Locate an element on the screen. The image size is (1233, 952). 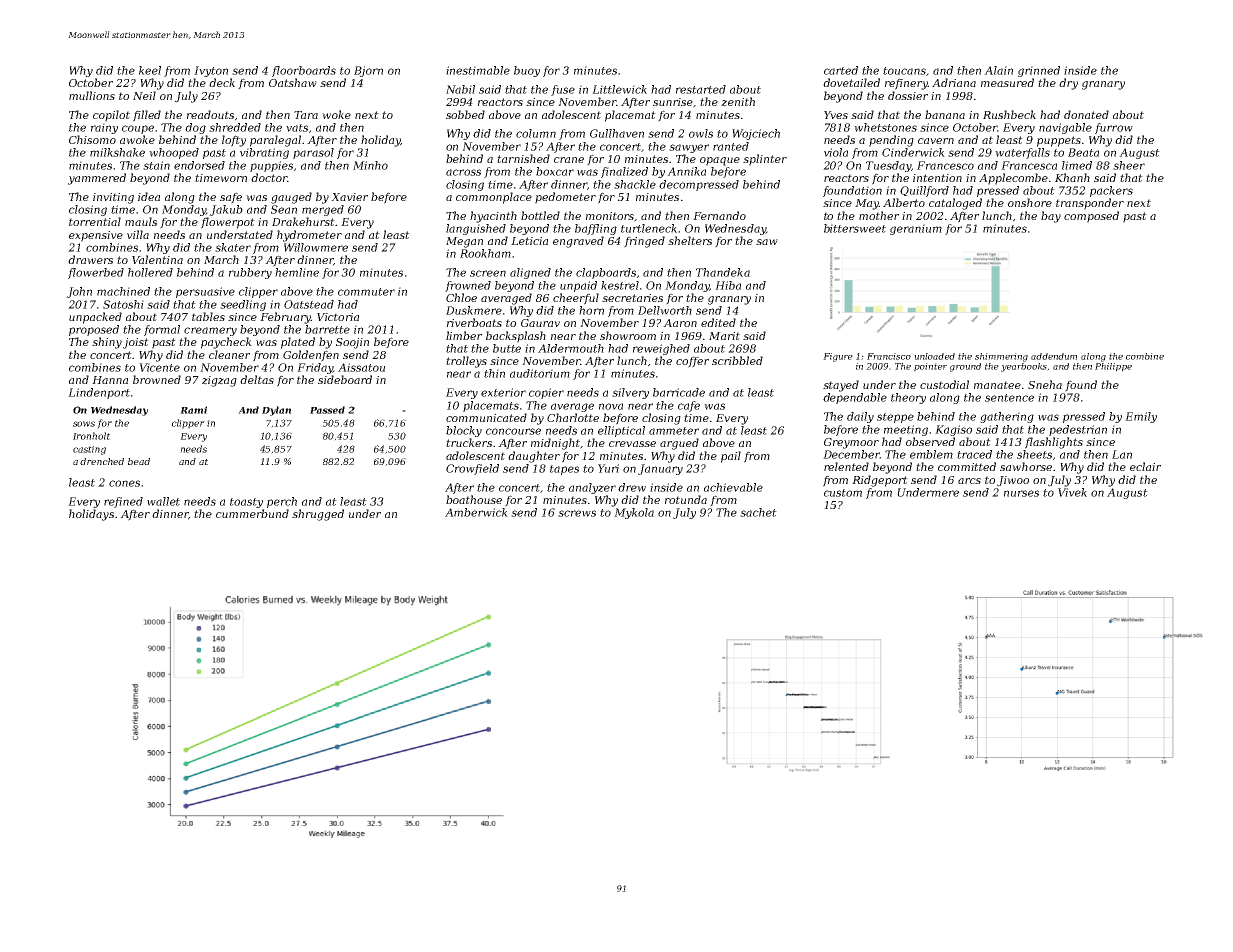
pail is located at coordinates (731, 457).
